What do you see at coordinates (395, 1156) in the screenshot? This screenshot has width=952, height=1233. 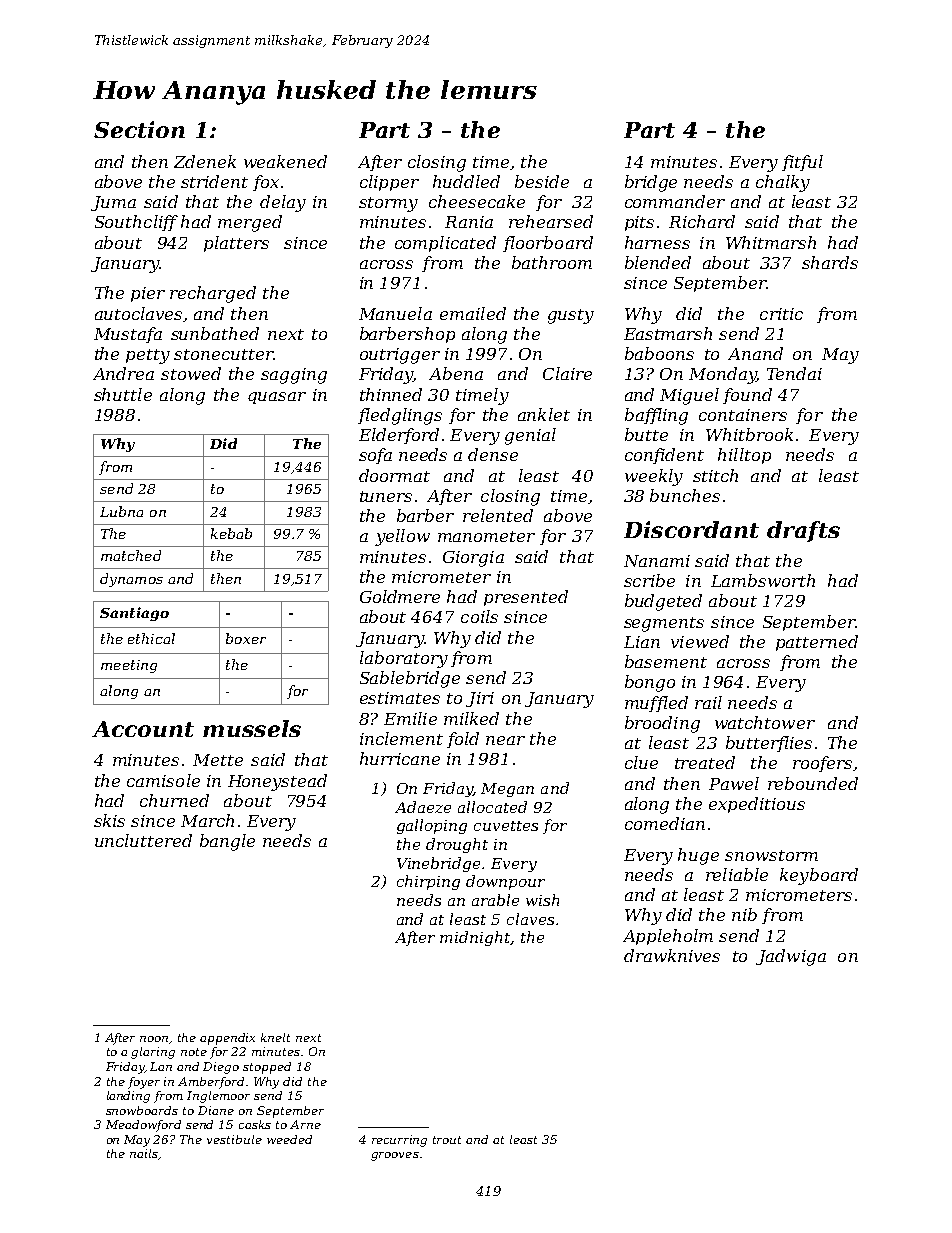 I see `grooves` at bounding box center [395, 1156].
